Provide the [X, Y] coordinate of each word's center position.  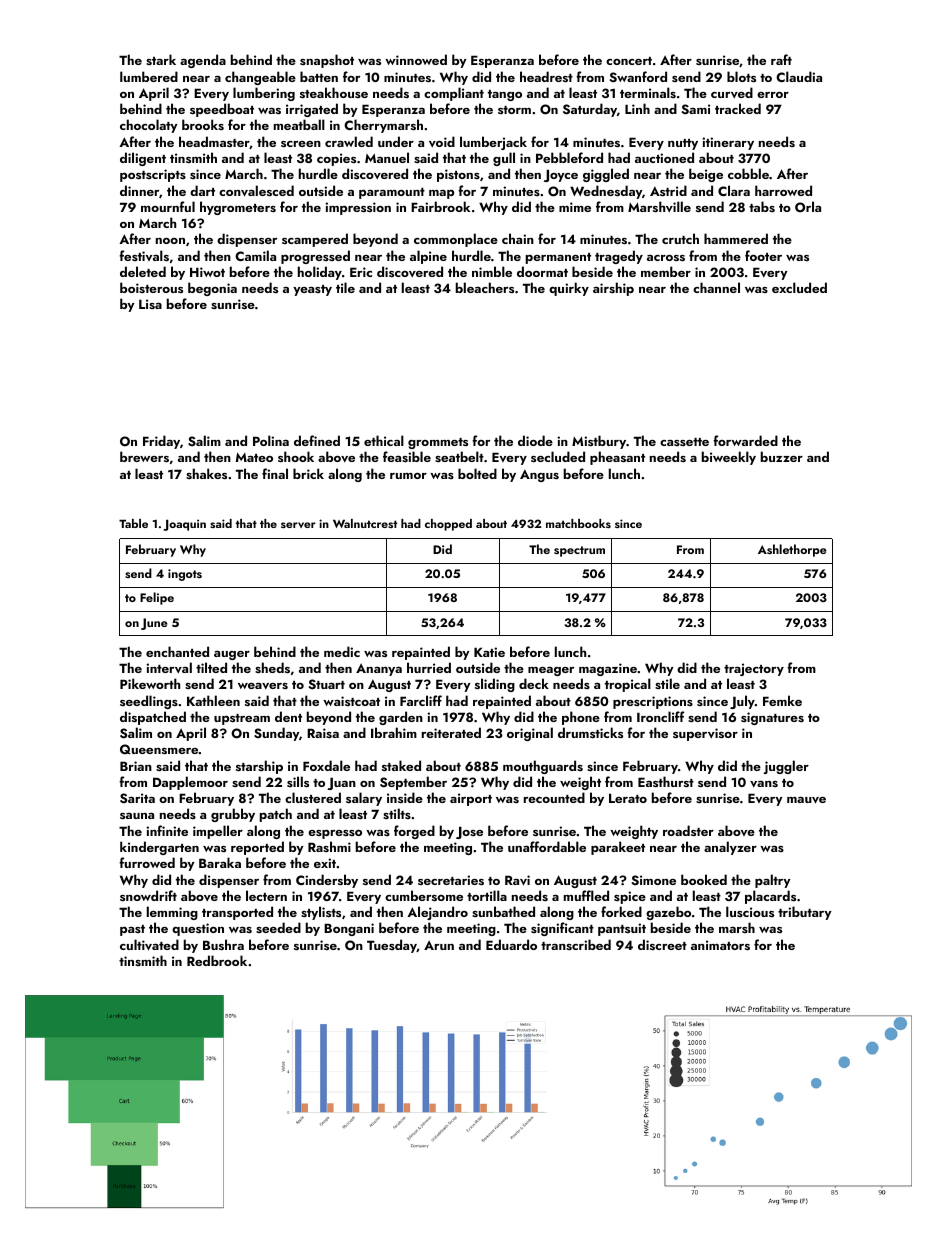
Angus [539, 475]
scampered [315, 240]
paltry [773, 881]
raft [781, 59]
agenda [203, 61]
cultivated [149, 945]
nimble [492, 271]
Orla [808, 207]
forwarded [745, 440]
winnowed [416, 59]
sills [298, 781]
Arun [439, 945]
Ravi [517, 880]
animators [720, 945]
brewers [144, 456]
